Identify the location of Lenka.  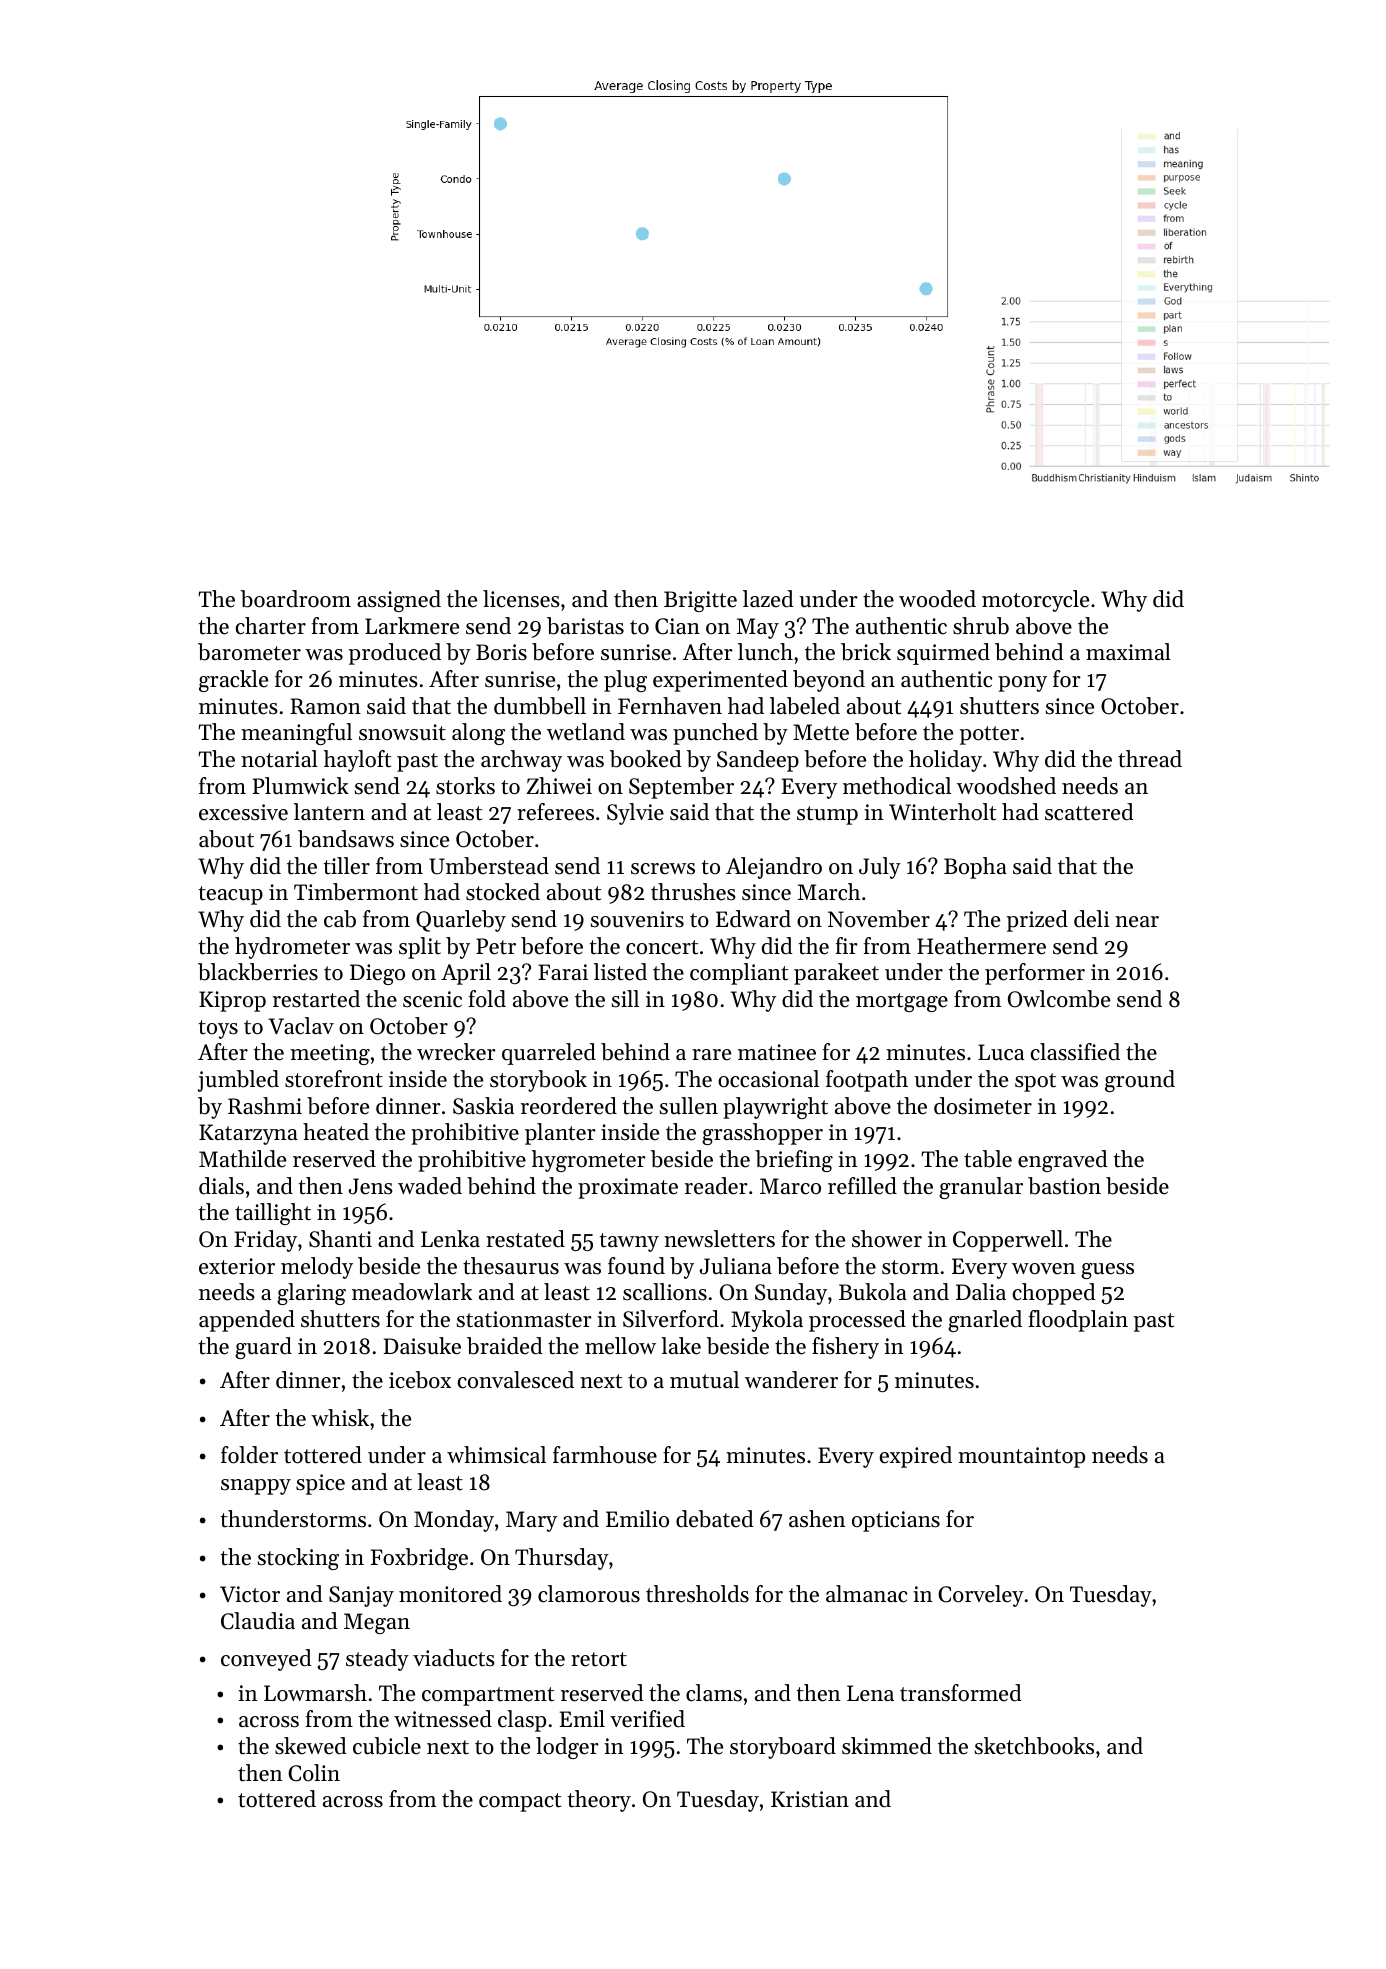
(450, 1239).
